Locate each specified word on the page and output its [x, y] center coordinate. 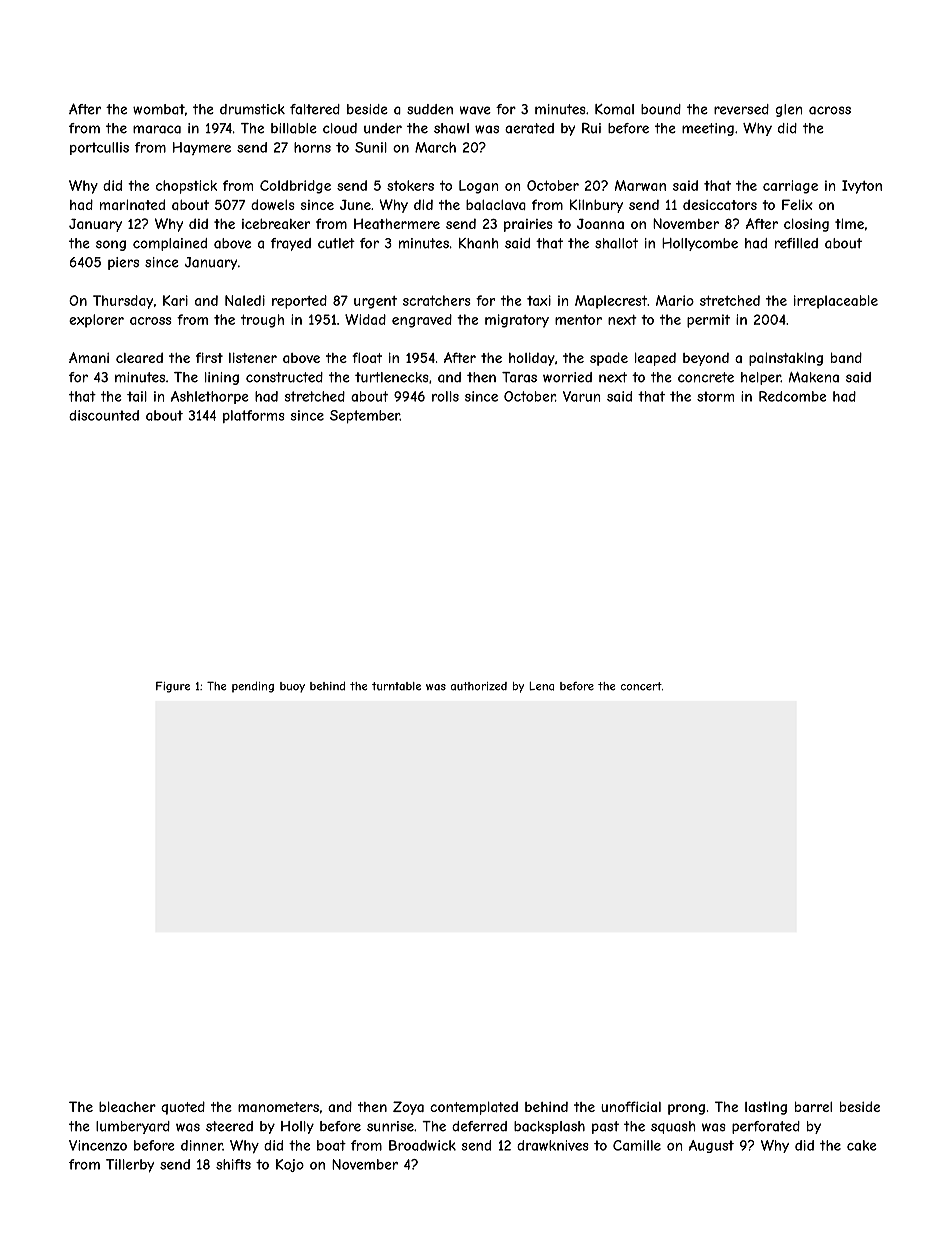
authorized [479, 686]
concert [641, 686]
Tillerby [130, 1166]
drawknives [553, 1145]
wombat [159, 109]
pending [253, 687]
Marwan [640, 185]
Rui [591, 128]
